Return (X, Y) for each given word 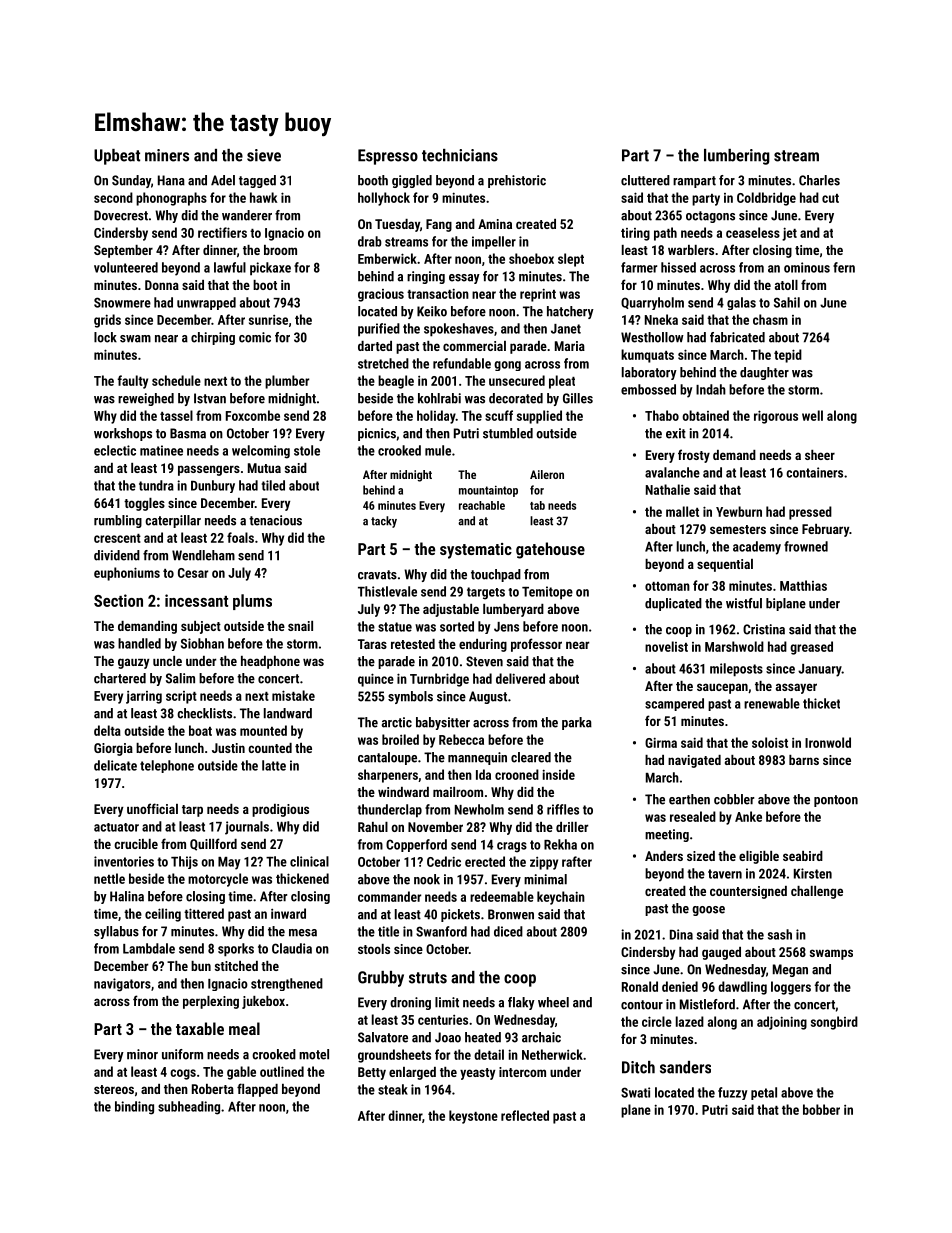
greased (811, 648)
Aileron (547, 474)
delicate (115, 765)
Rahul (373, 827)
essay (464, 279)
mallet (682, 511)
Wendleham (203, 555)
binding (134, 1108)
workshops (123, 434)
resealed (693, 816)
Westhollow (652, 337)
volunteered (126, 267)
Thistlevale (387, 591)
